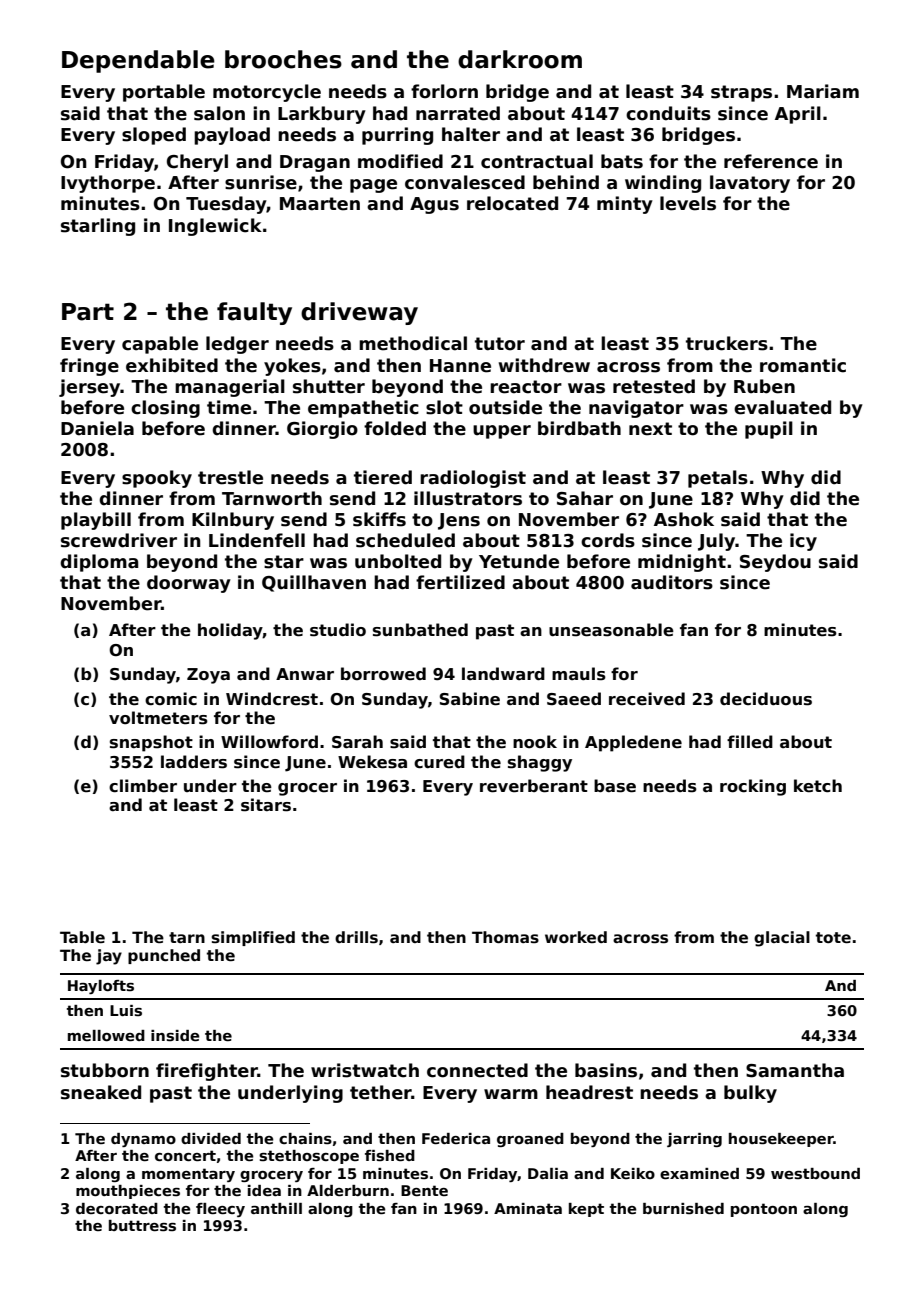 The height and width of the screenshot is (1314, 924). I want to click on deciduous, so click(766, 699).
